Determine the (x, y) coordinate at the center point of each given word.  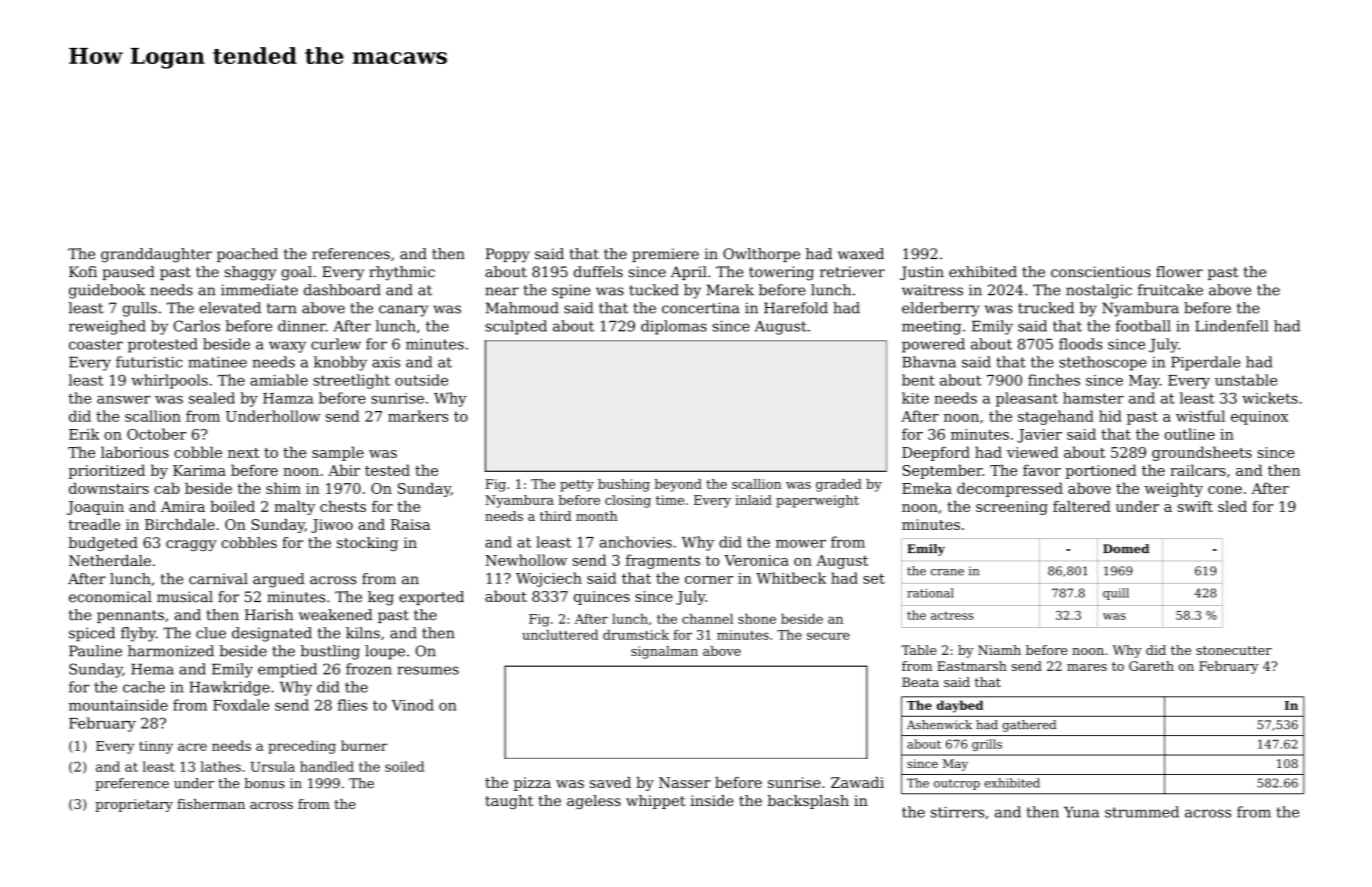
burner (364, 745)
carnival (218, 579)
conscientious (1101, 272)
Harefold (796, 308)
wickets (1270, 398)
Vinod (412, 705)
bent (918, 380)
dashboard (342, 290)
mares (1087, 667)
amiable (279, 380)
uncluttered (560, 635)
